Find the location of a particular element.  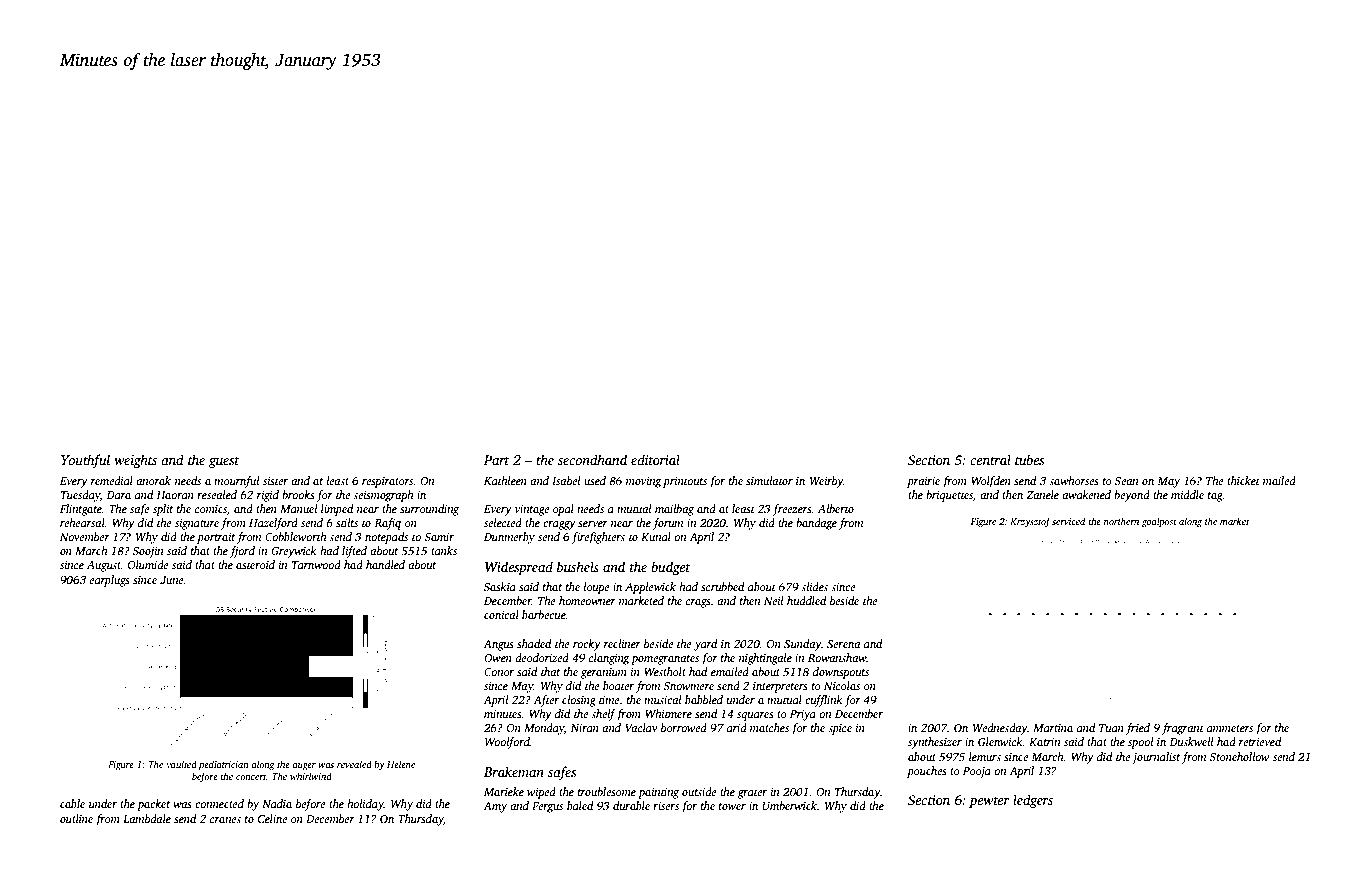

revealed is located at coordinates (354, 764).
